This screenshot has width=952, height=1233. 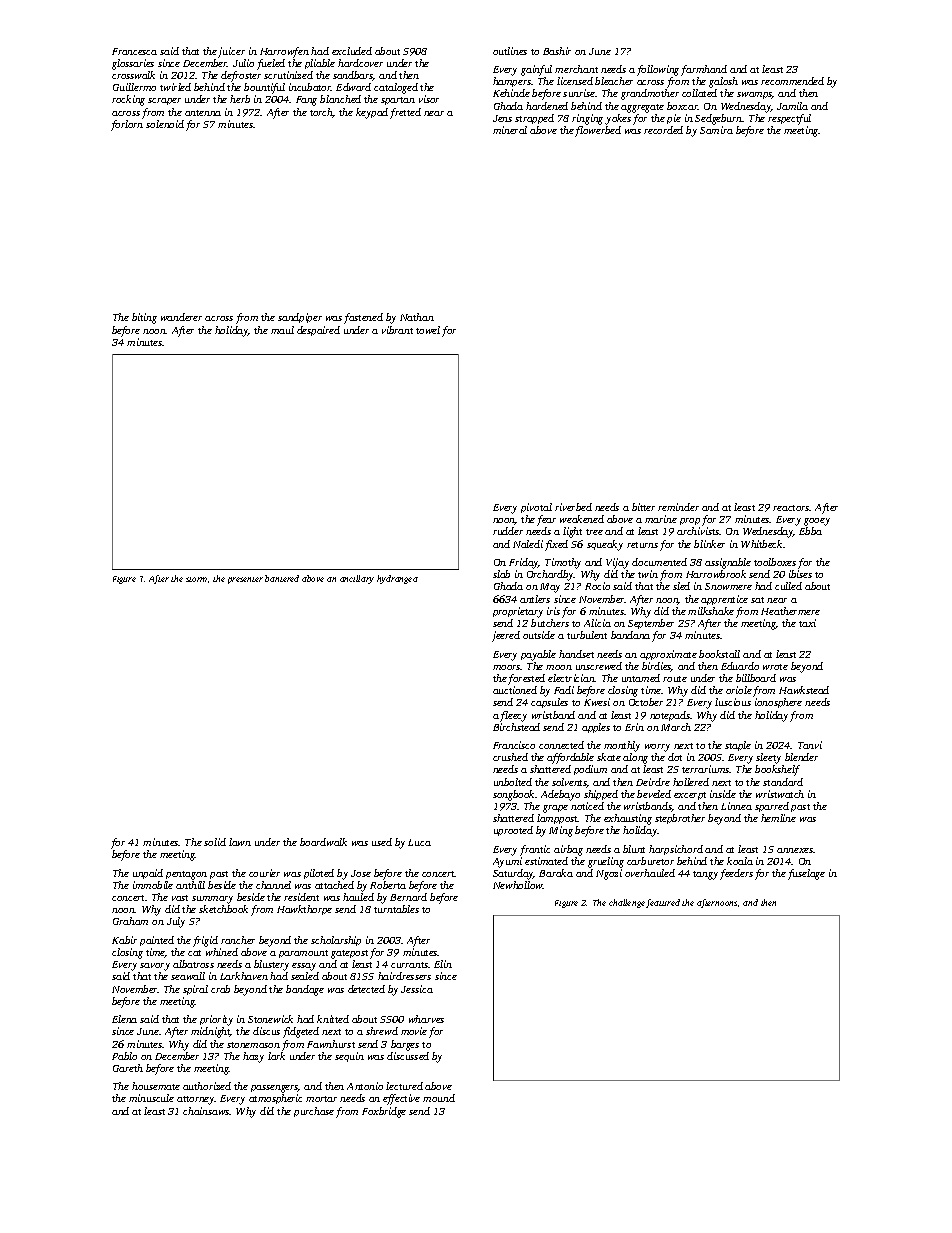 I want to click on outlines, so click(x=510, y=51).
